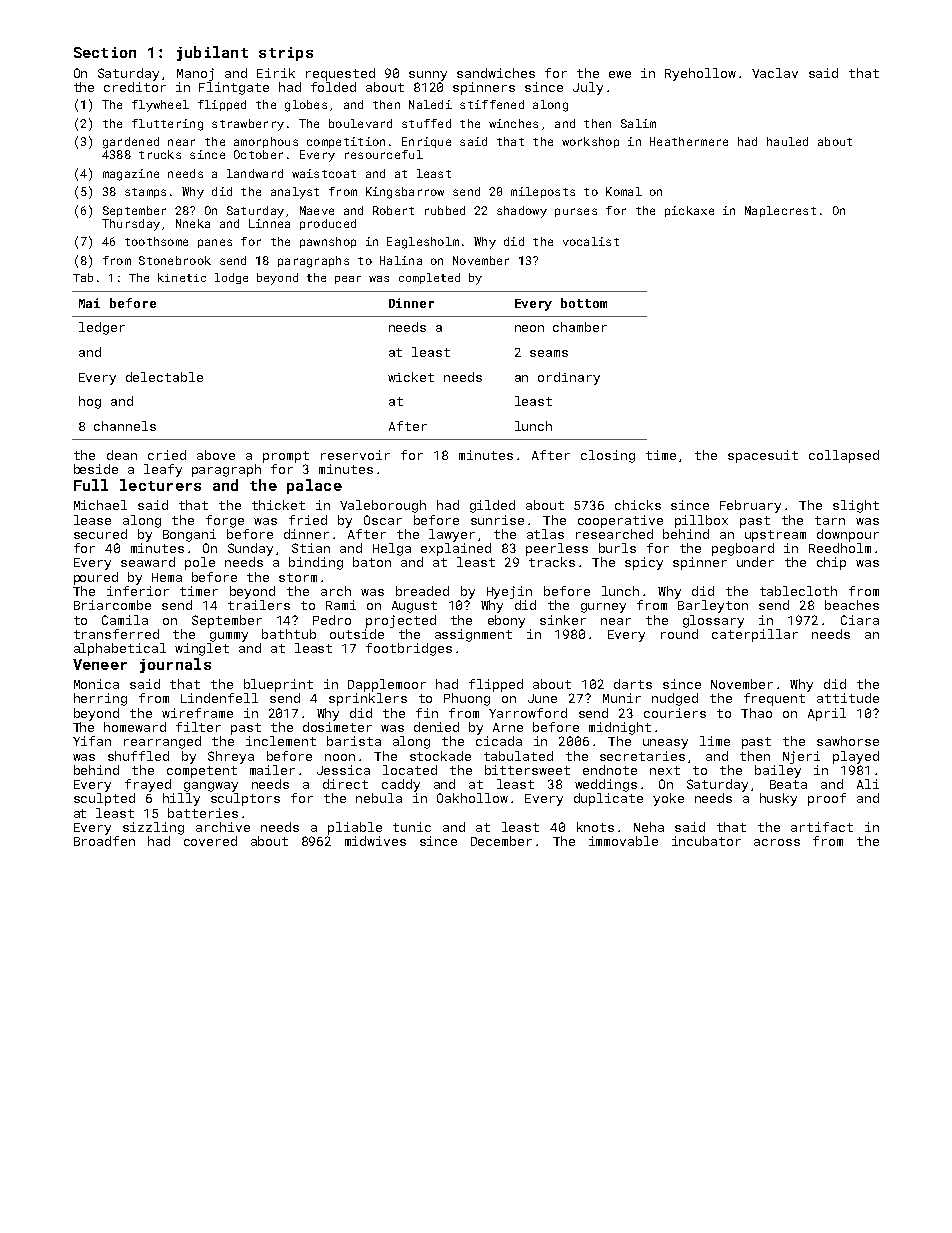  Describe the element at coordinates (848, 698) in the screenshot. I see `attitude` at that location.
